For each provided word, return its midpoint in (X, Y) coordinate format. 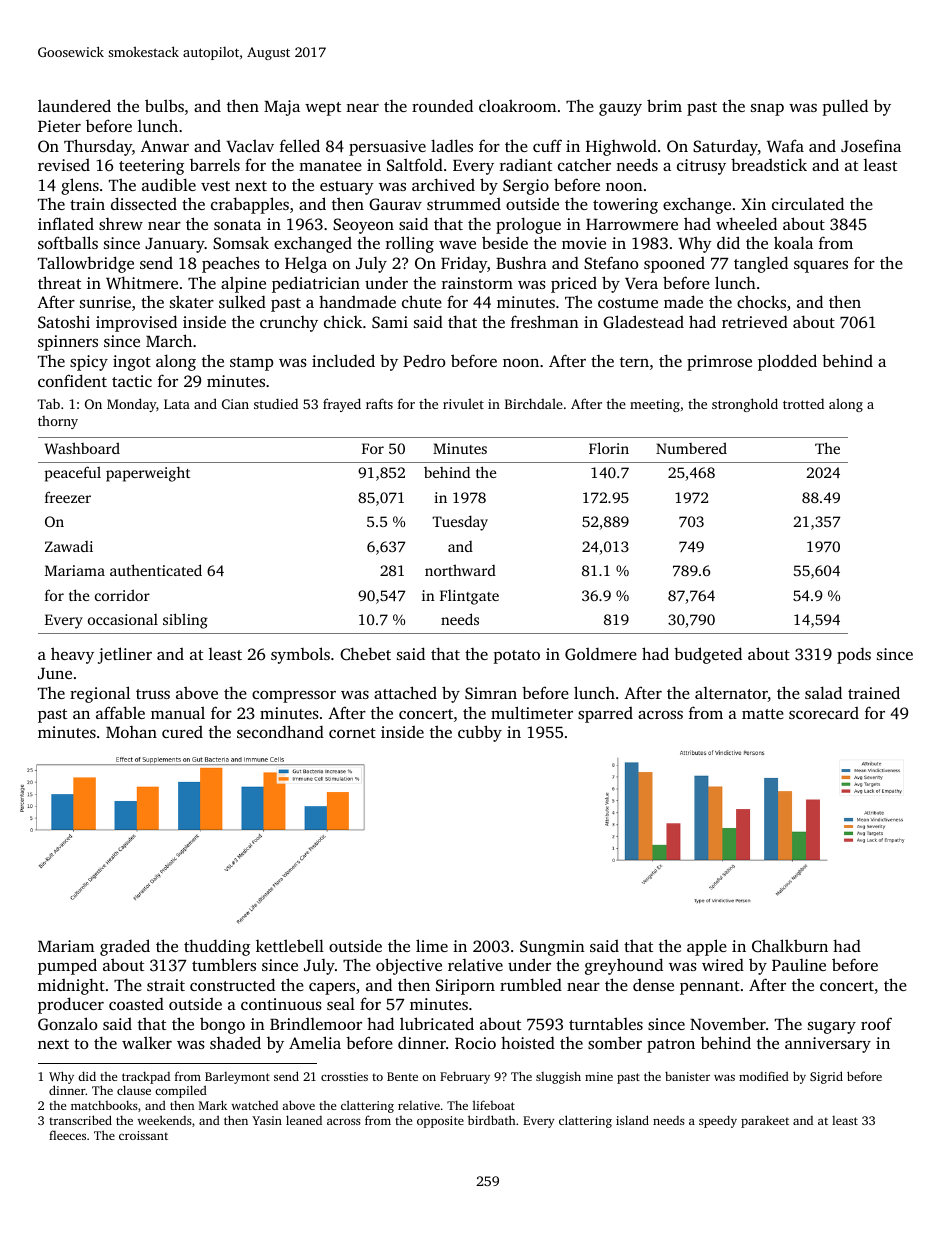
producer (71, 1005)
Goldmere (601, 654)
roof (876, 1023)
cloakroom (517, 105)
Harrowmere (632, 224)
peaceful (73, 474)
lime (432, 945)
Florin (609, 448)
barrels (215, 164)
